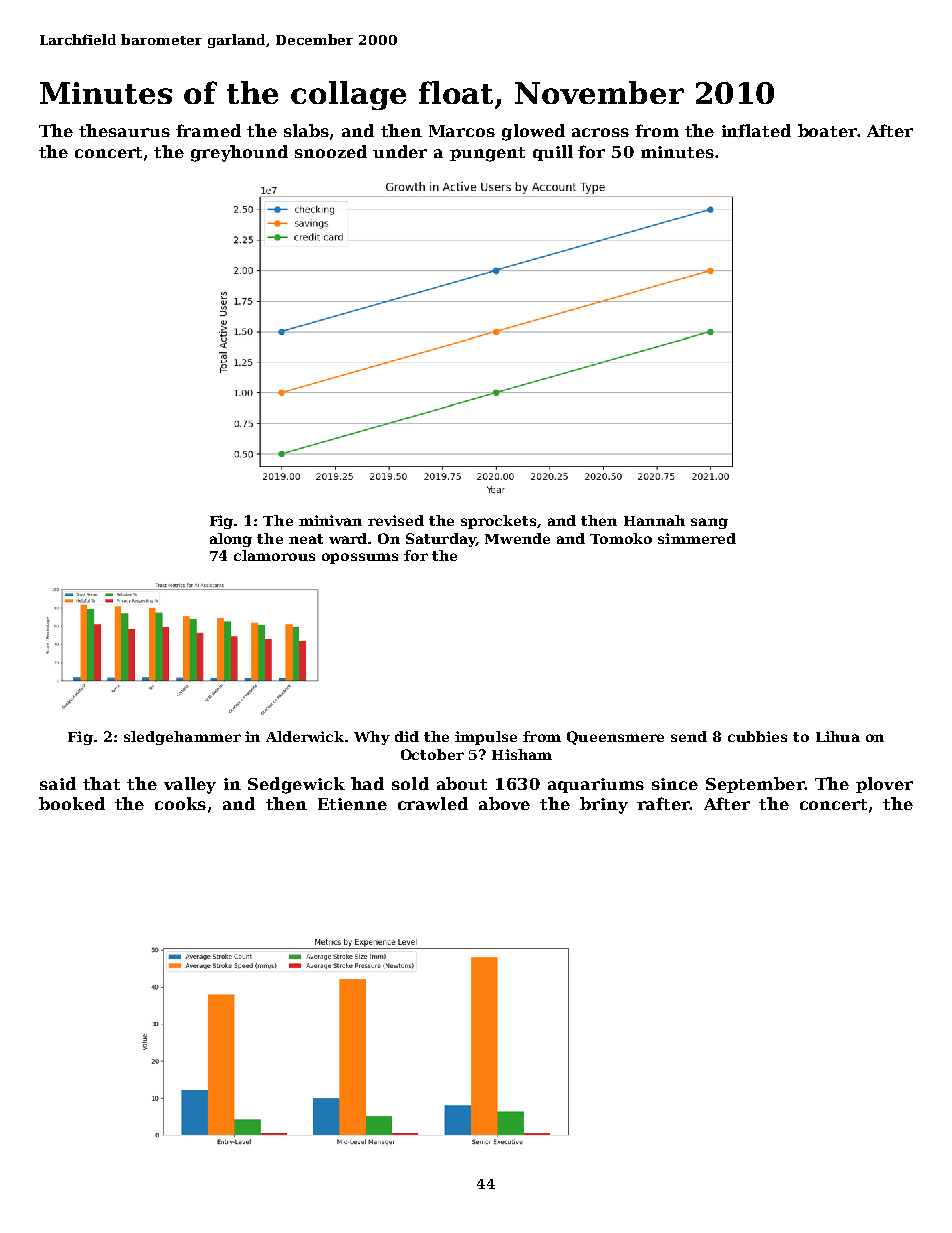 This image has height=1233, width=952. I want to click on revised, so click(396, 520).
